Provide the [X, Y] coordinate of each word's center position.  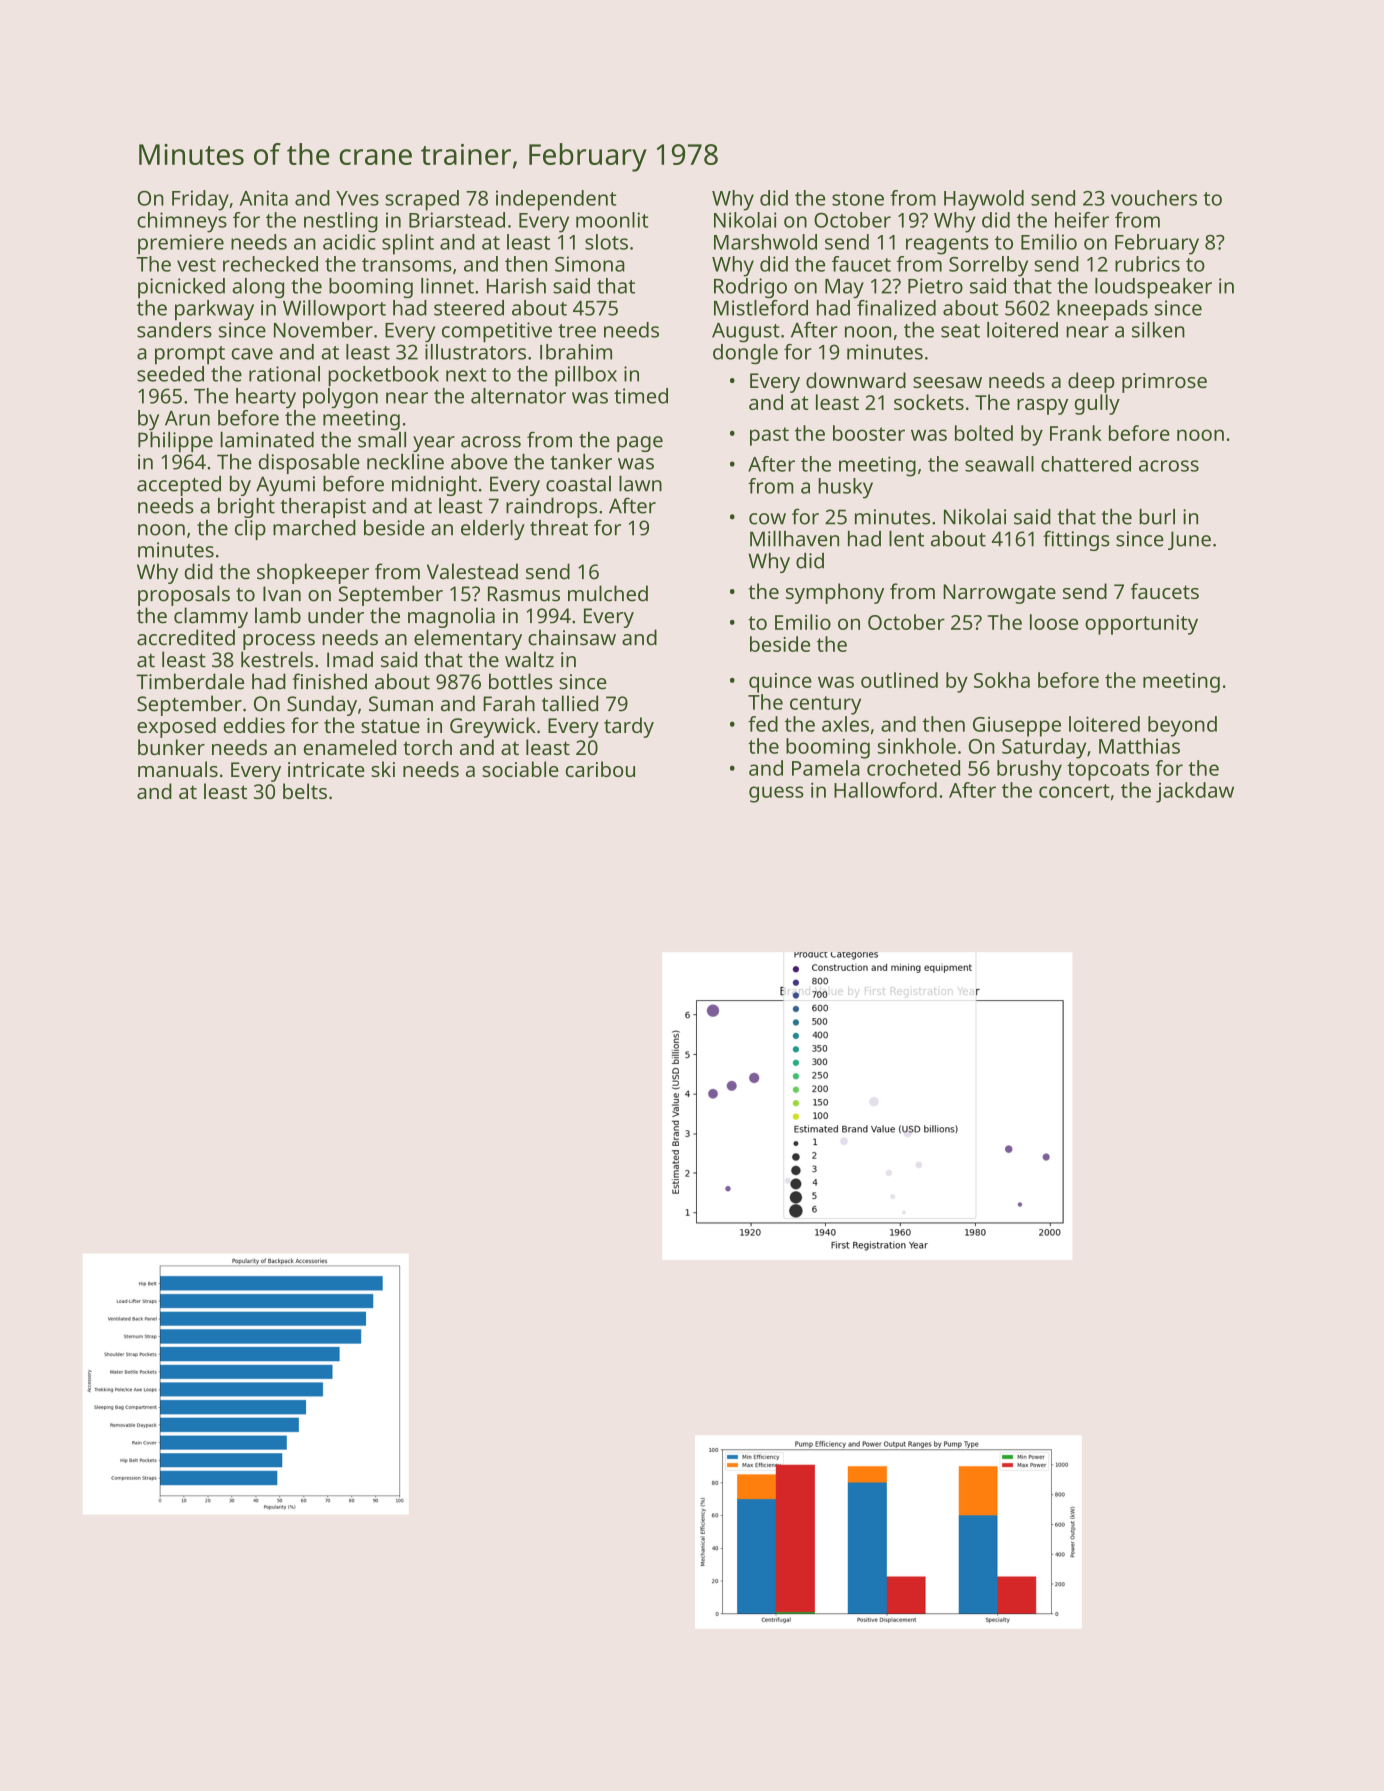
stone [858, 199]
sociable [520, 769]
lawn [640, 484]
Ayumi [285, 486]
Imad [350, 659]
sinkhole [917, 746]
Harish [516, 286]
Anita [264, 198]
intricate [326, 769]
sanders [174, 330]
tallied [570, 703]
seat [960, 331]
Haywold [984, 200]
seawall [999, 464]
